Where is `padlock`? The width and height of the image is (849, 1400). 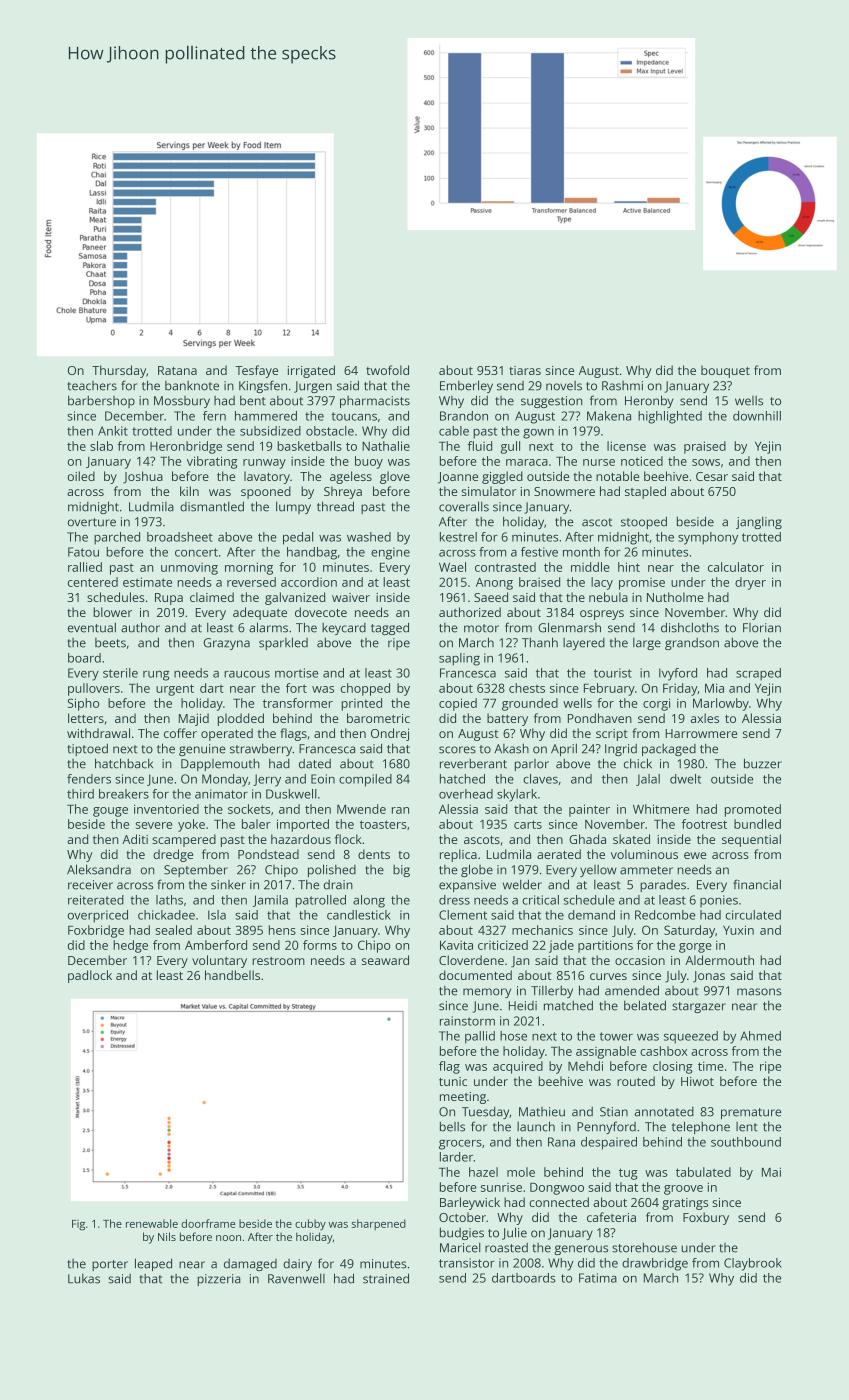 padlock is located at coordinates (90, 976).
